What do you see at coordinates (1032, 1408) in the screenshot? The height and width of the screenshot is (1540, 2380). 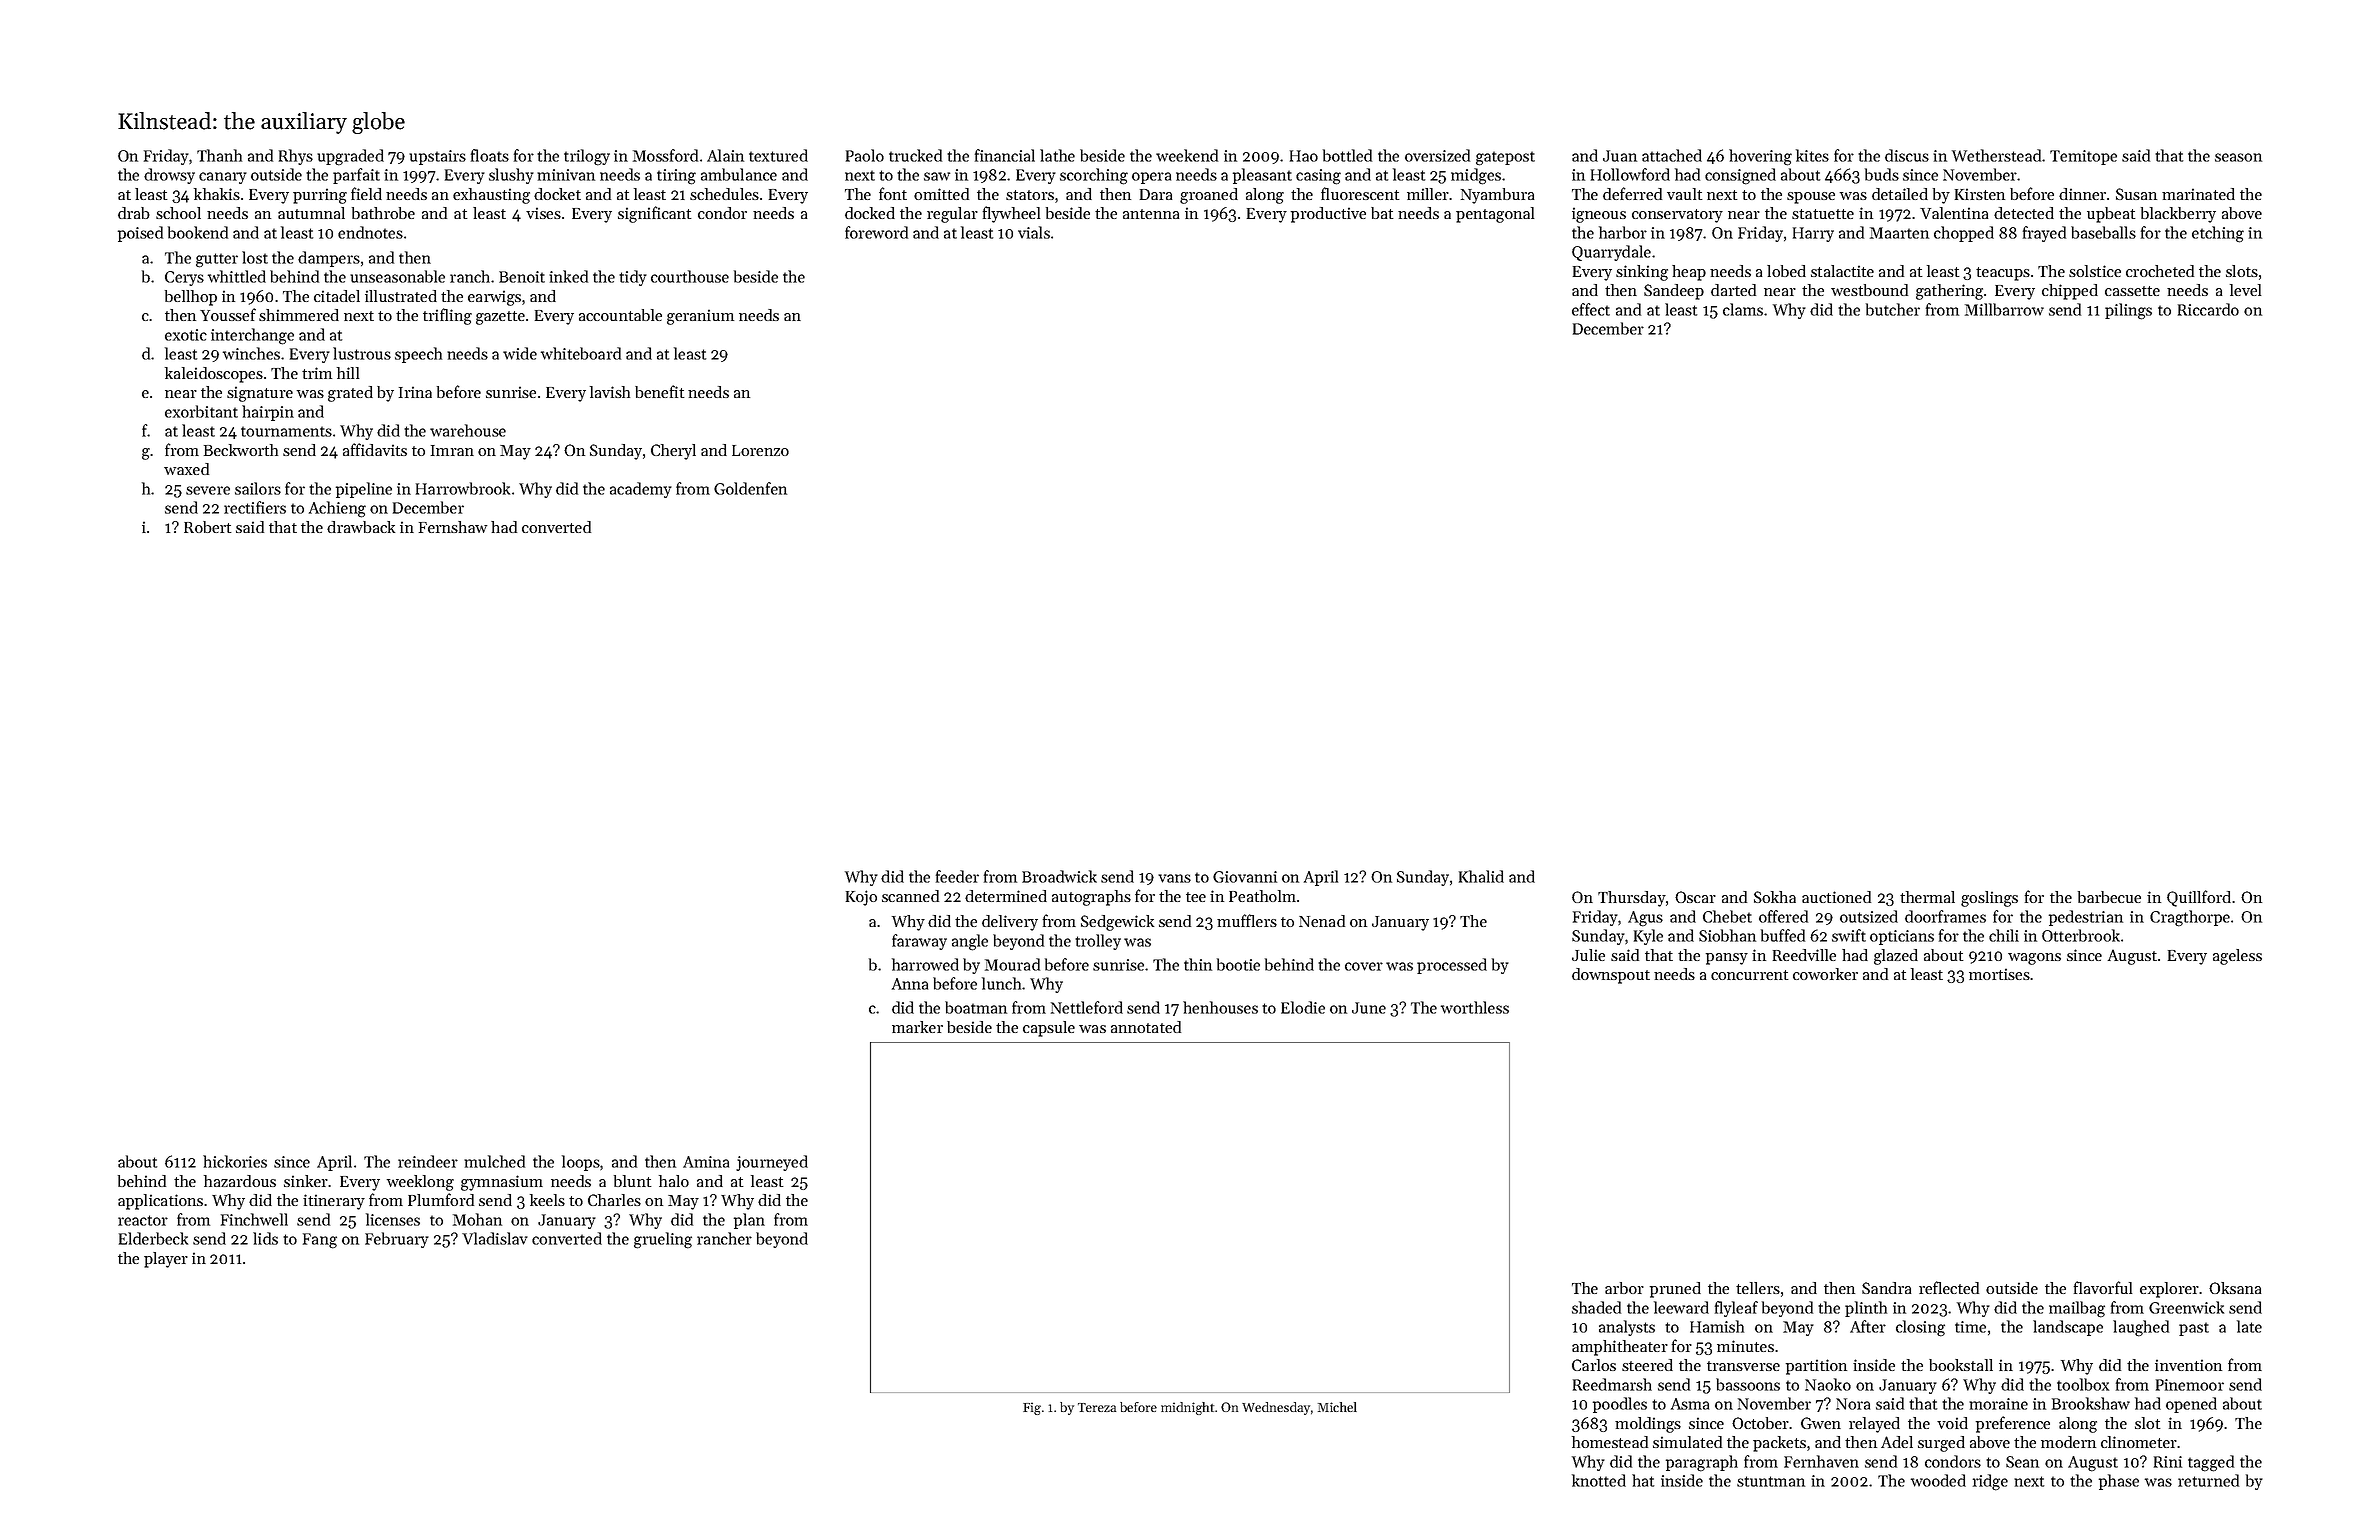 I see `Fig` at bounding box center [1032, 1408].
